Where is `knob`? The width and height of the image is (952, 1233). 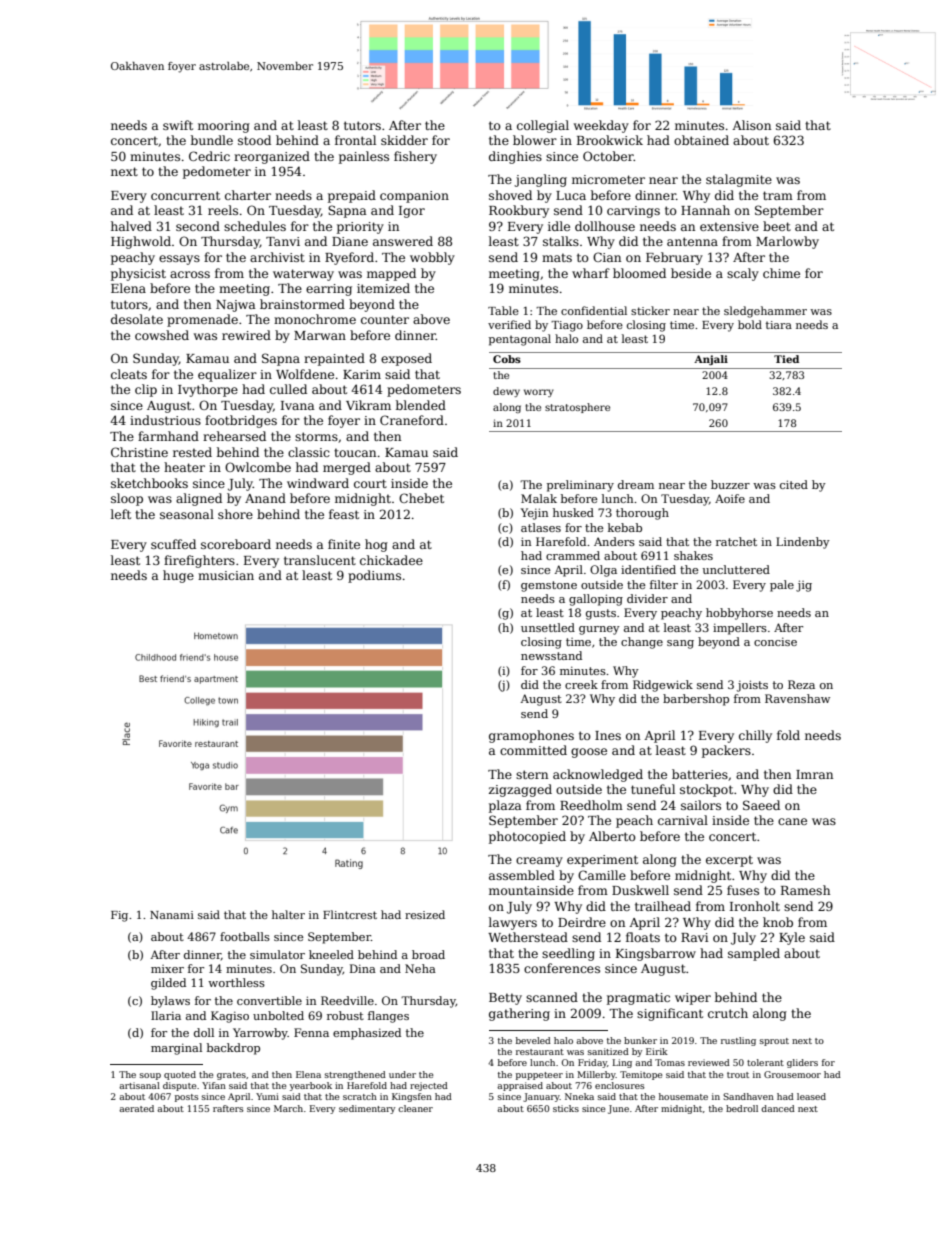 knob is located at coordinates (778, 922).
